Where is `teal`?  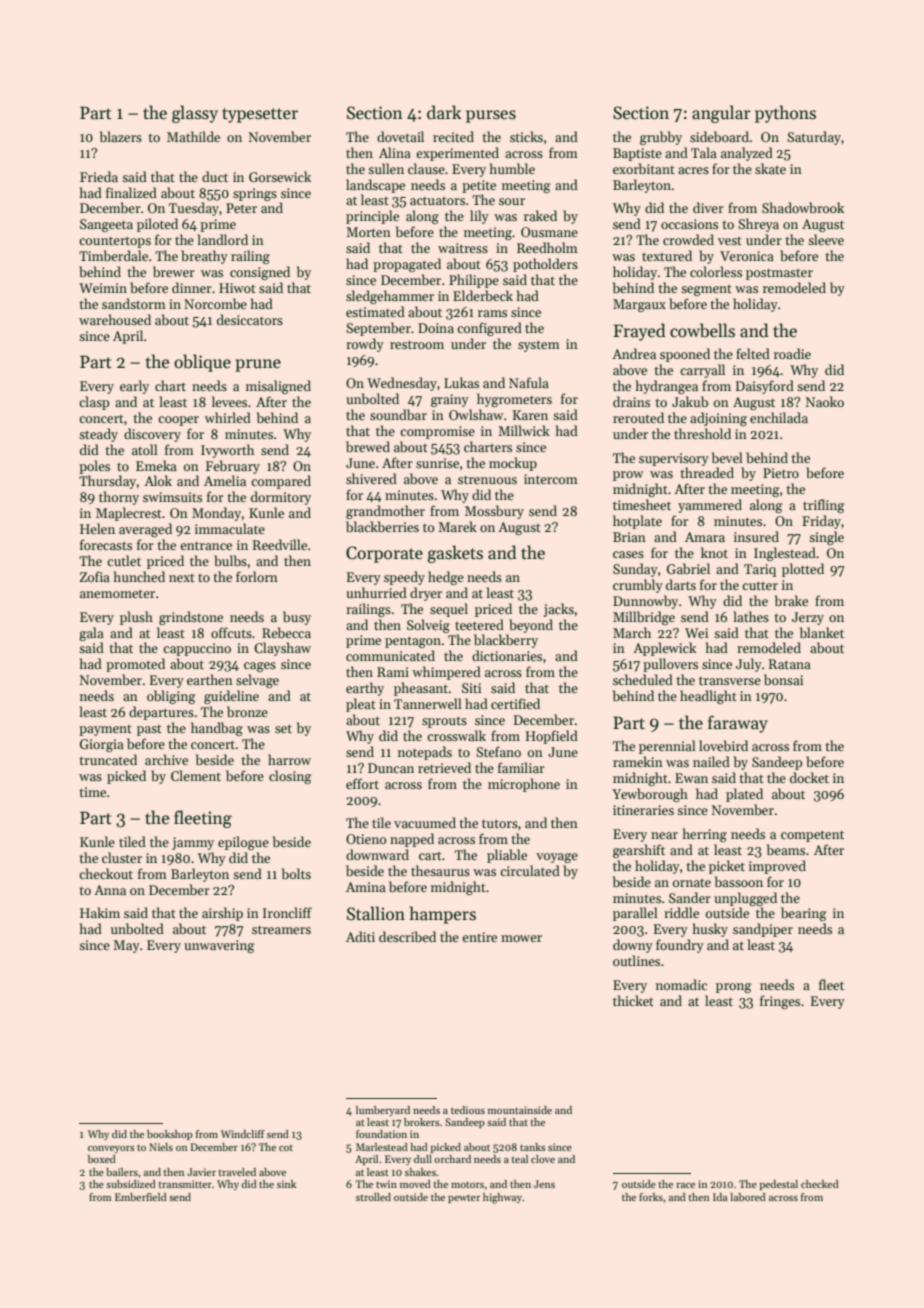
teal is located at coordinates (520, 1159).
